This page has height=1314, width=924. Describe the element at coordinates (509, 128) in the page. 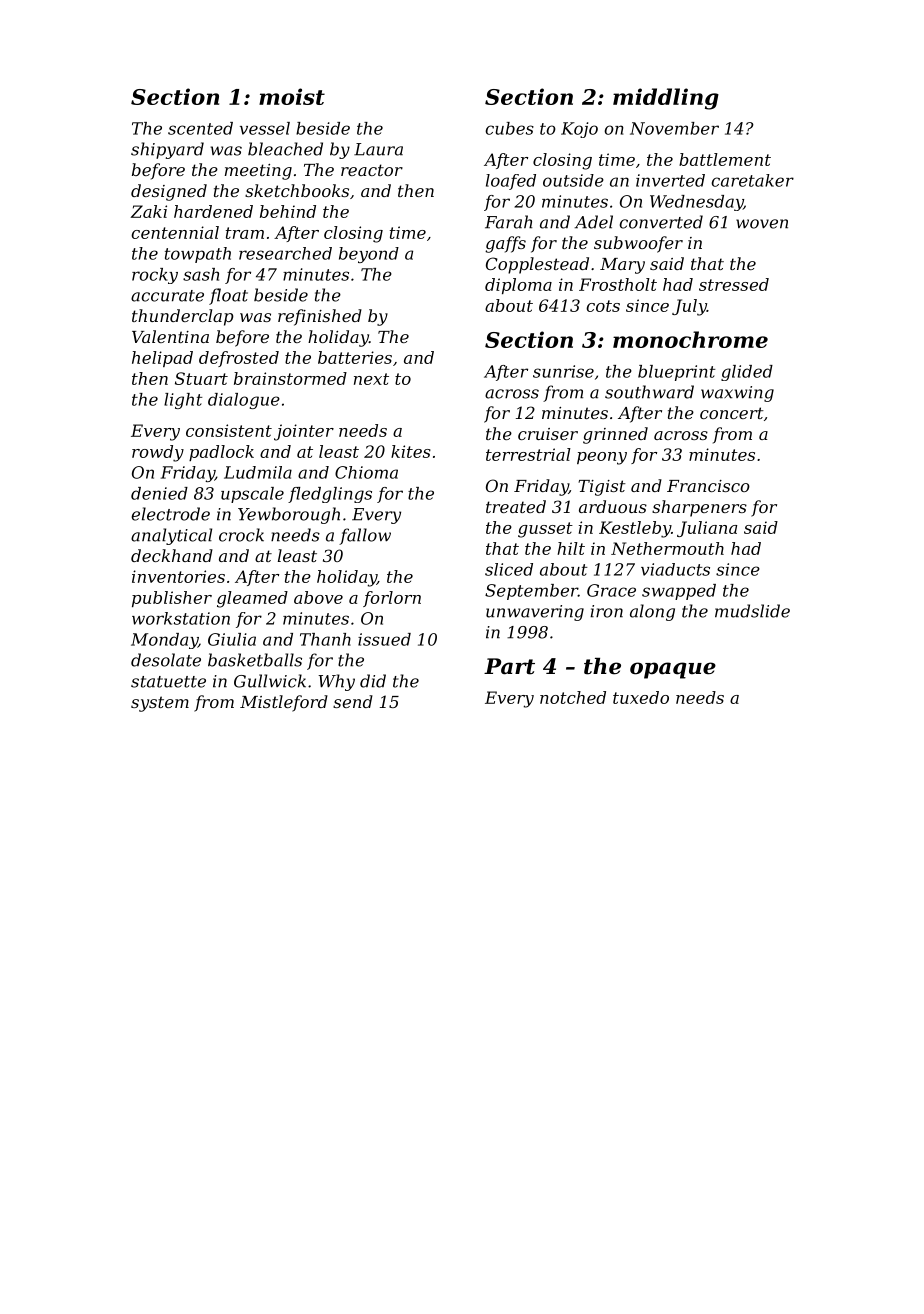

I see `cubes` at that location.
